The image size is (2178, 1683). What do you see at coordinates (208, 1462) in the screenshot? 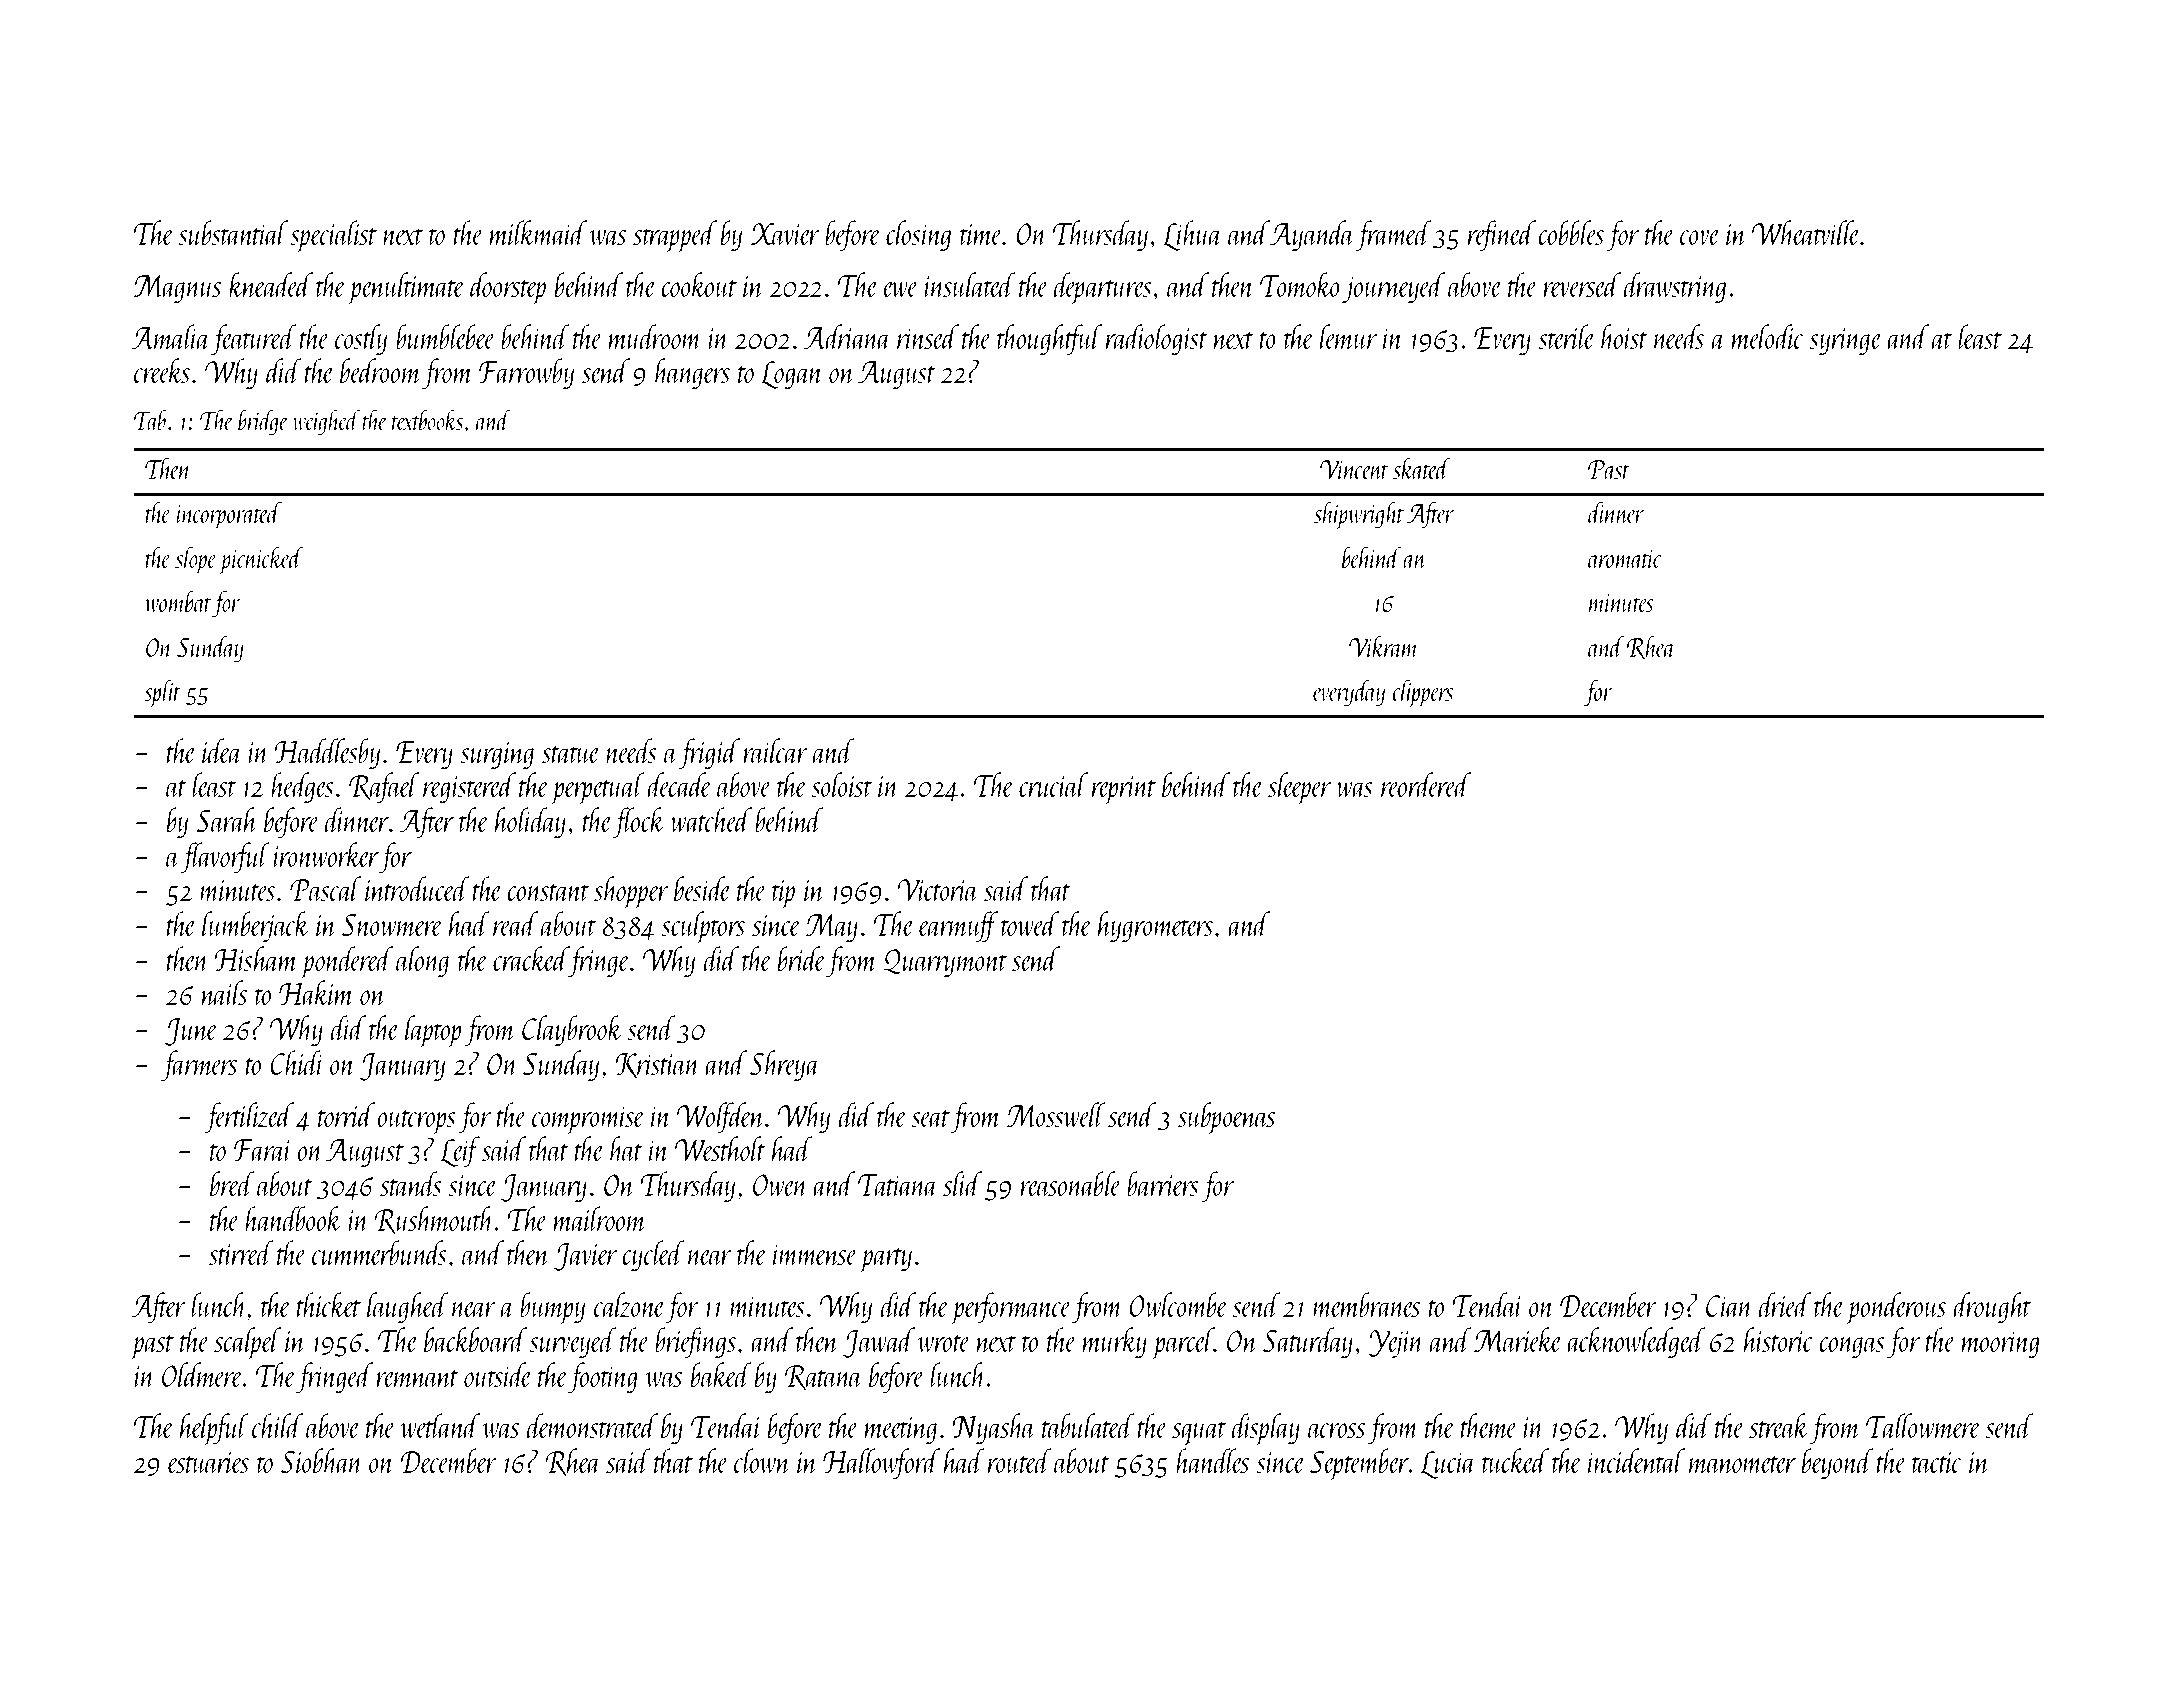
I see `estuaries` at bounding box center [208, 1462].
